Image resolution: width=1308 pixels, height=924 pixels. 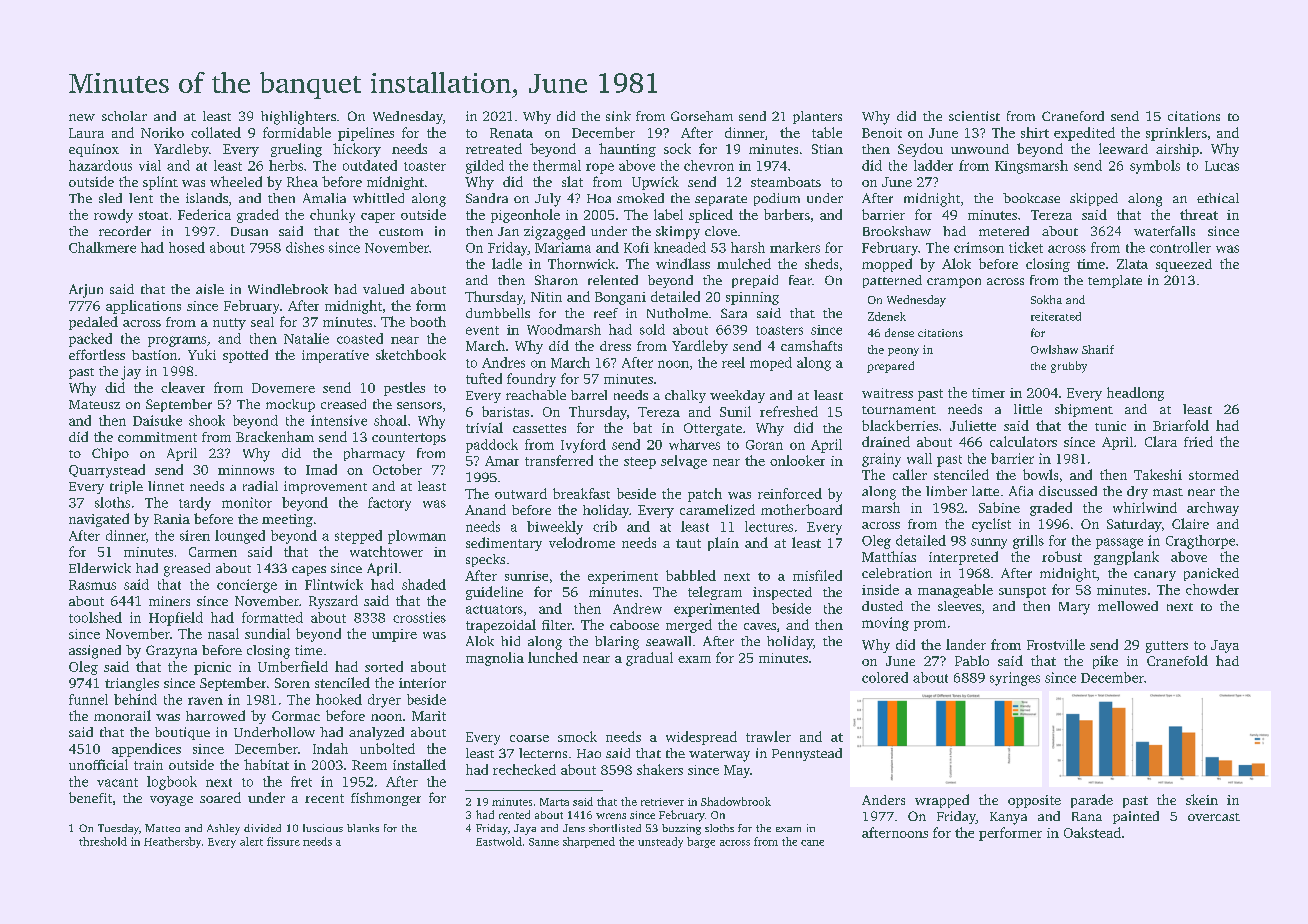 I want to click on pedaled, so click(x=93, y=323).
